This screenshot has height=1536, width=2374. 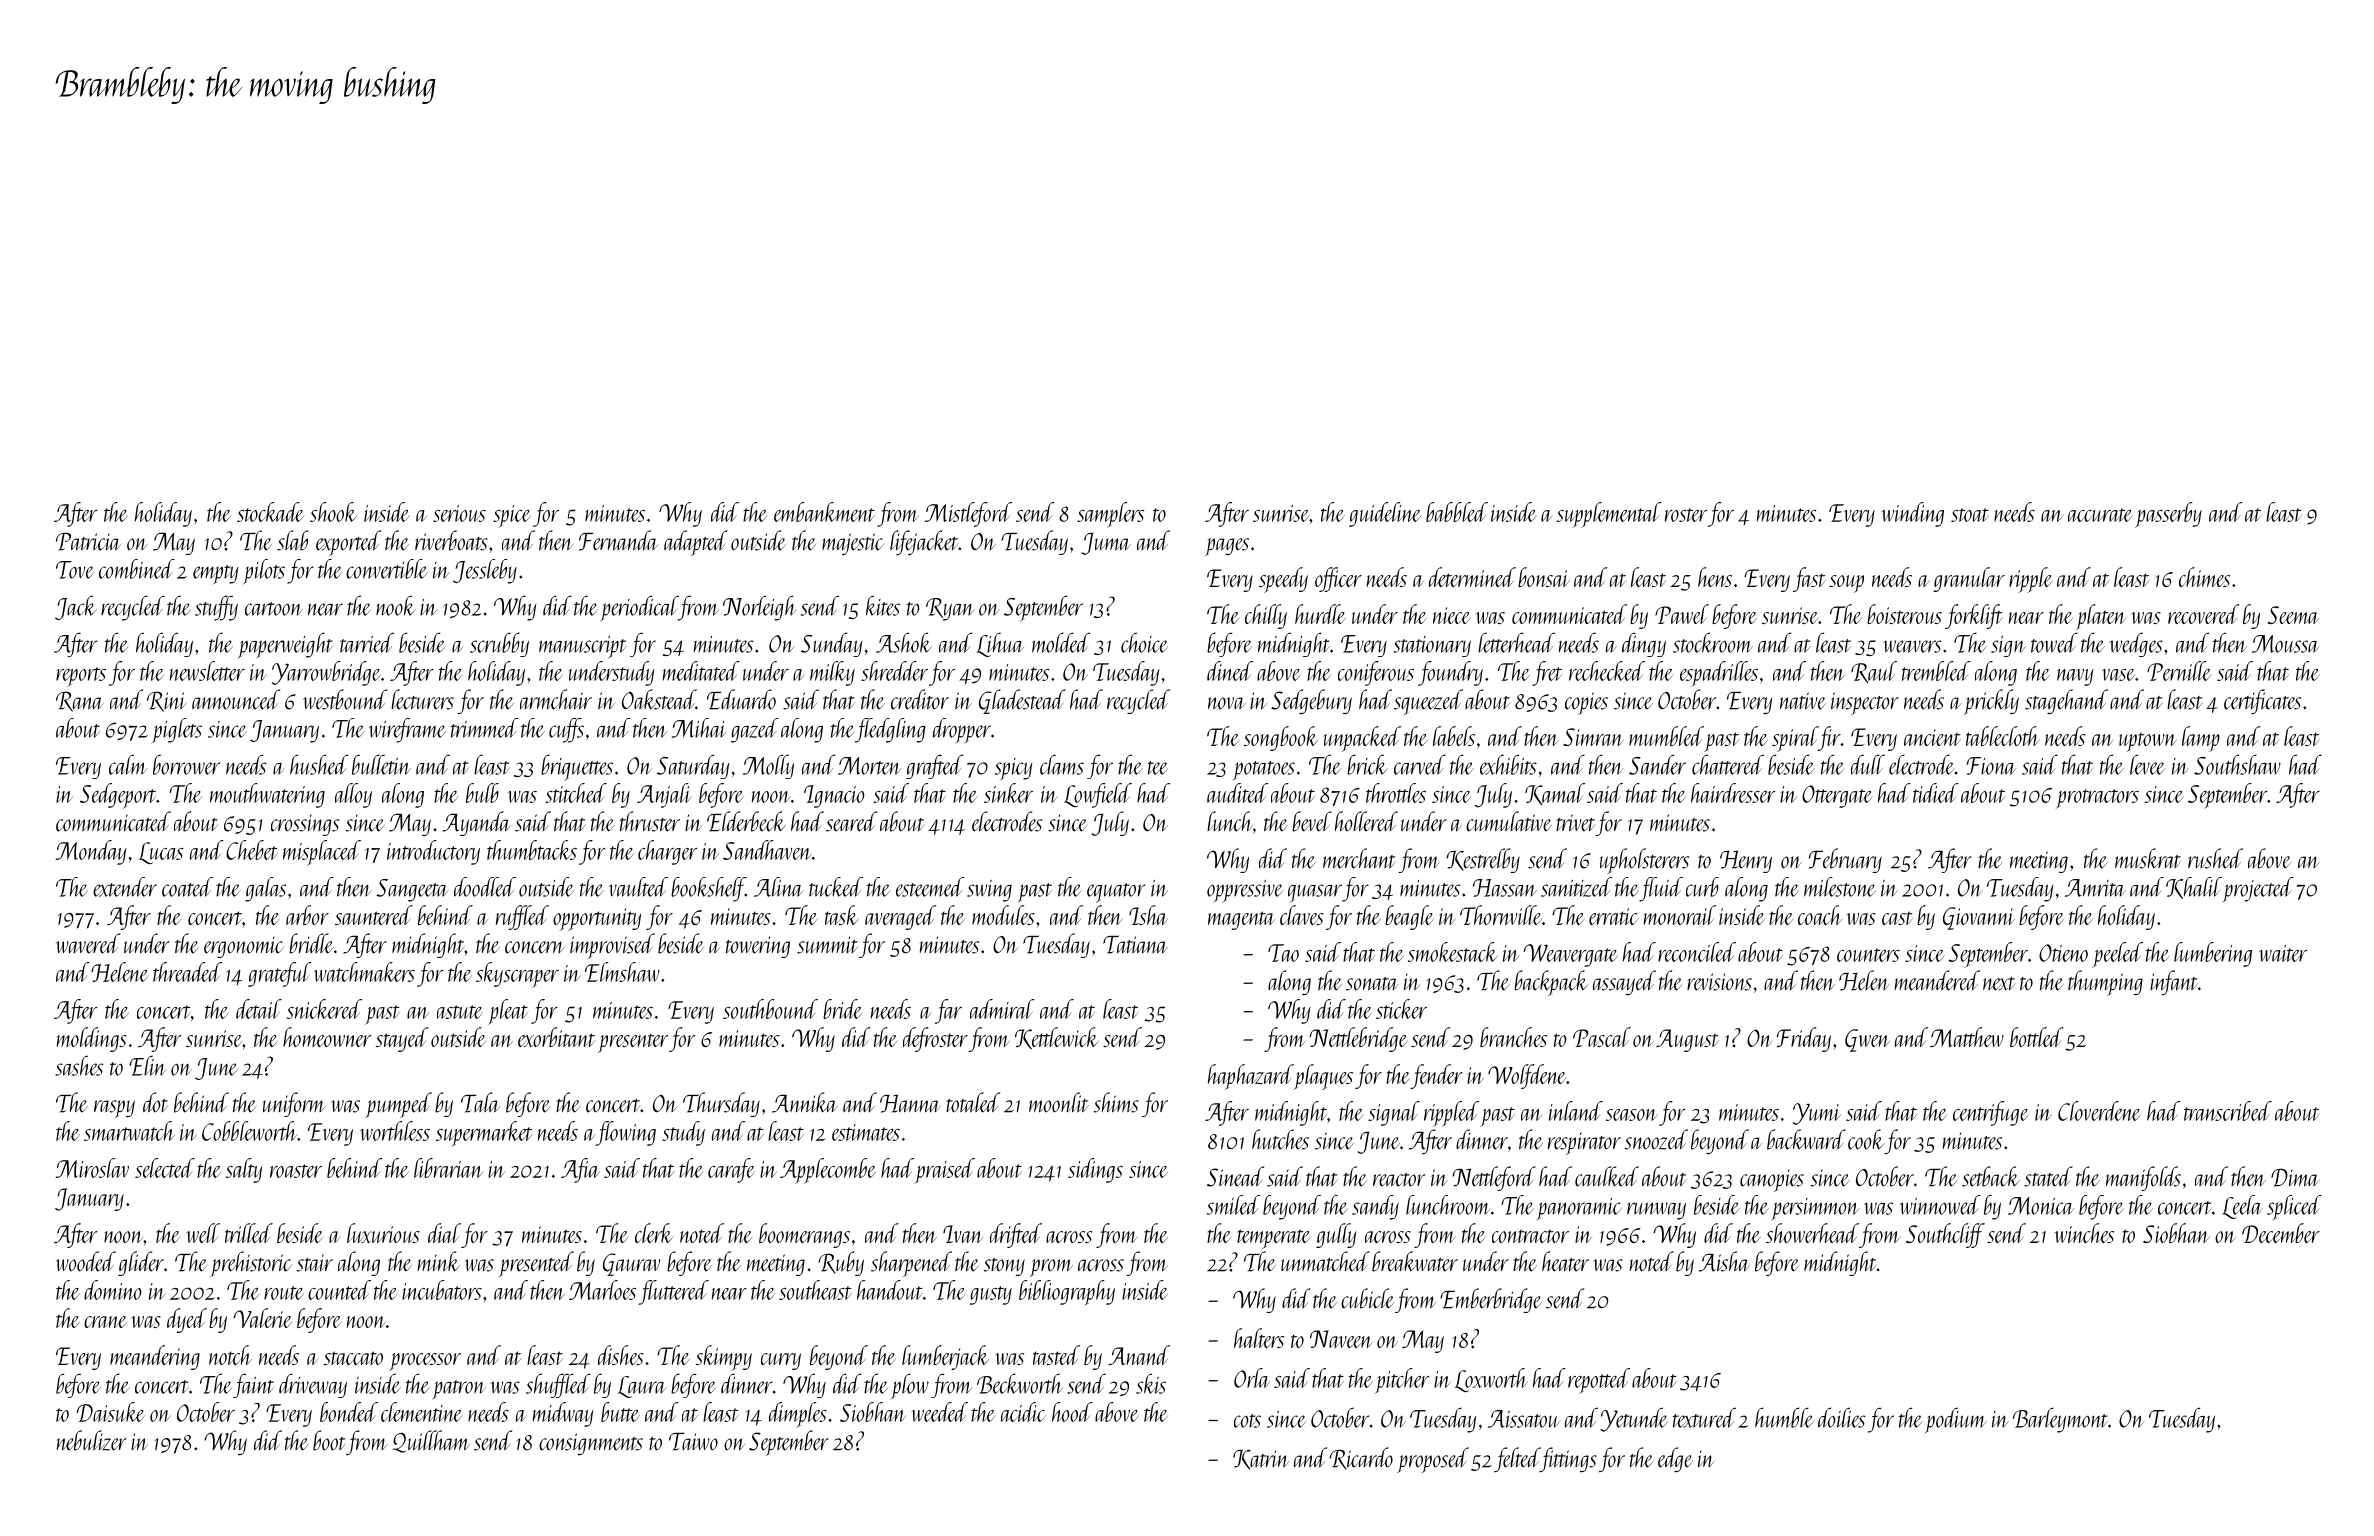 What do you see at coordinates (1402, 1381) in the screenshot?
I see `pitcher` at bounding box center [1402, 1381].
